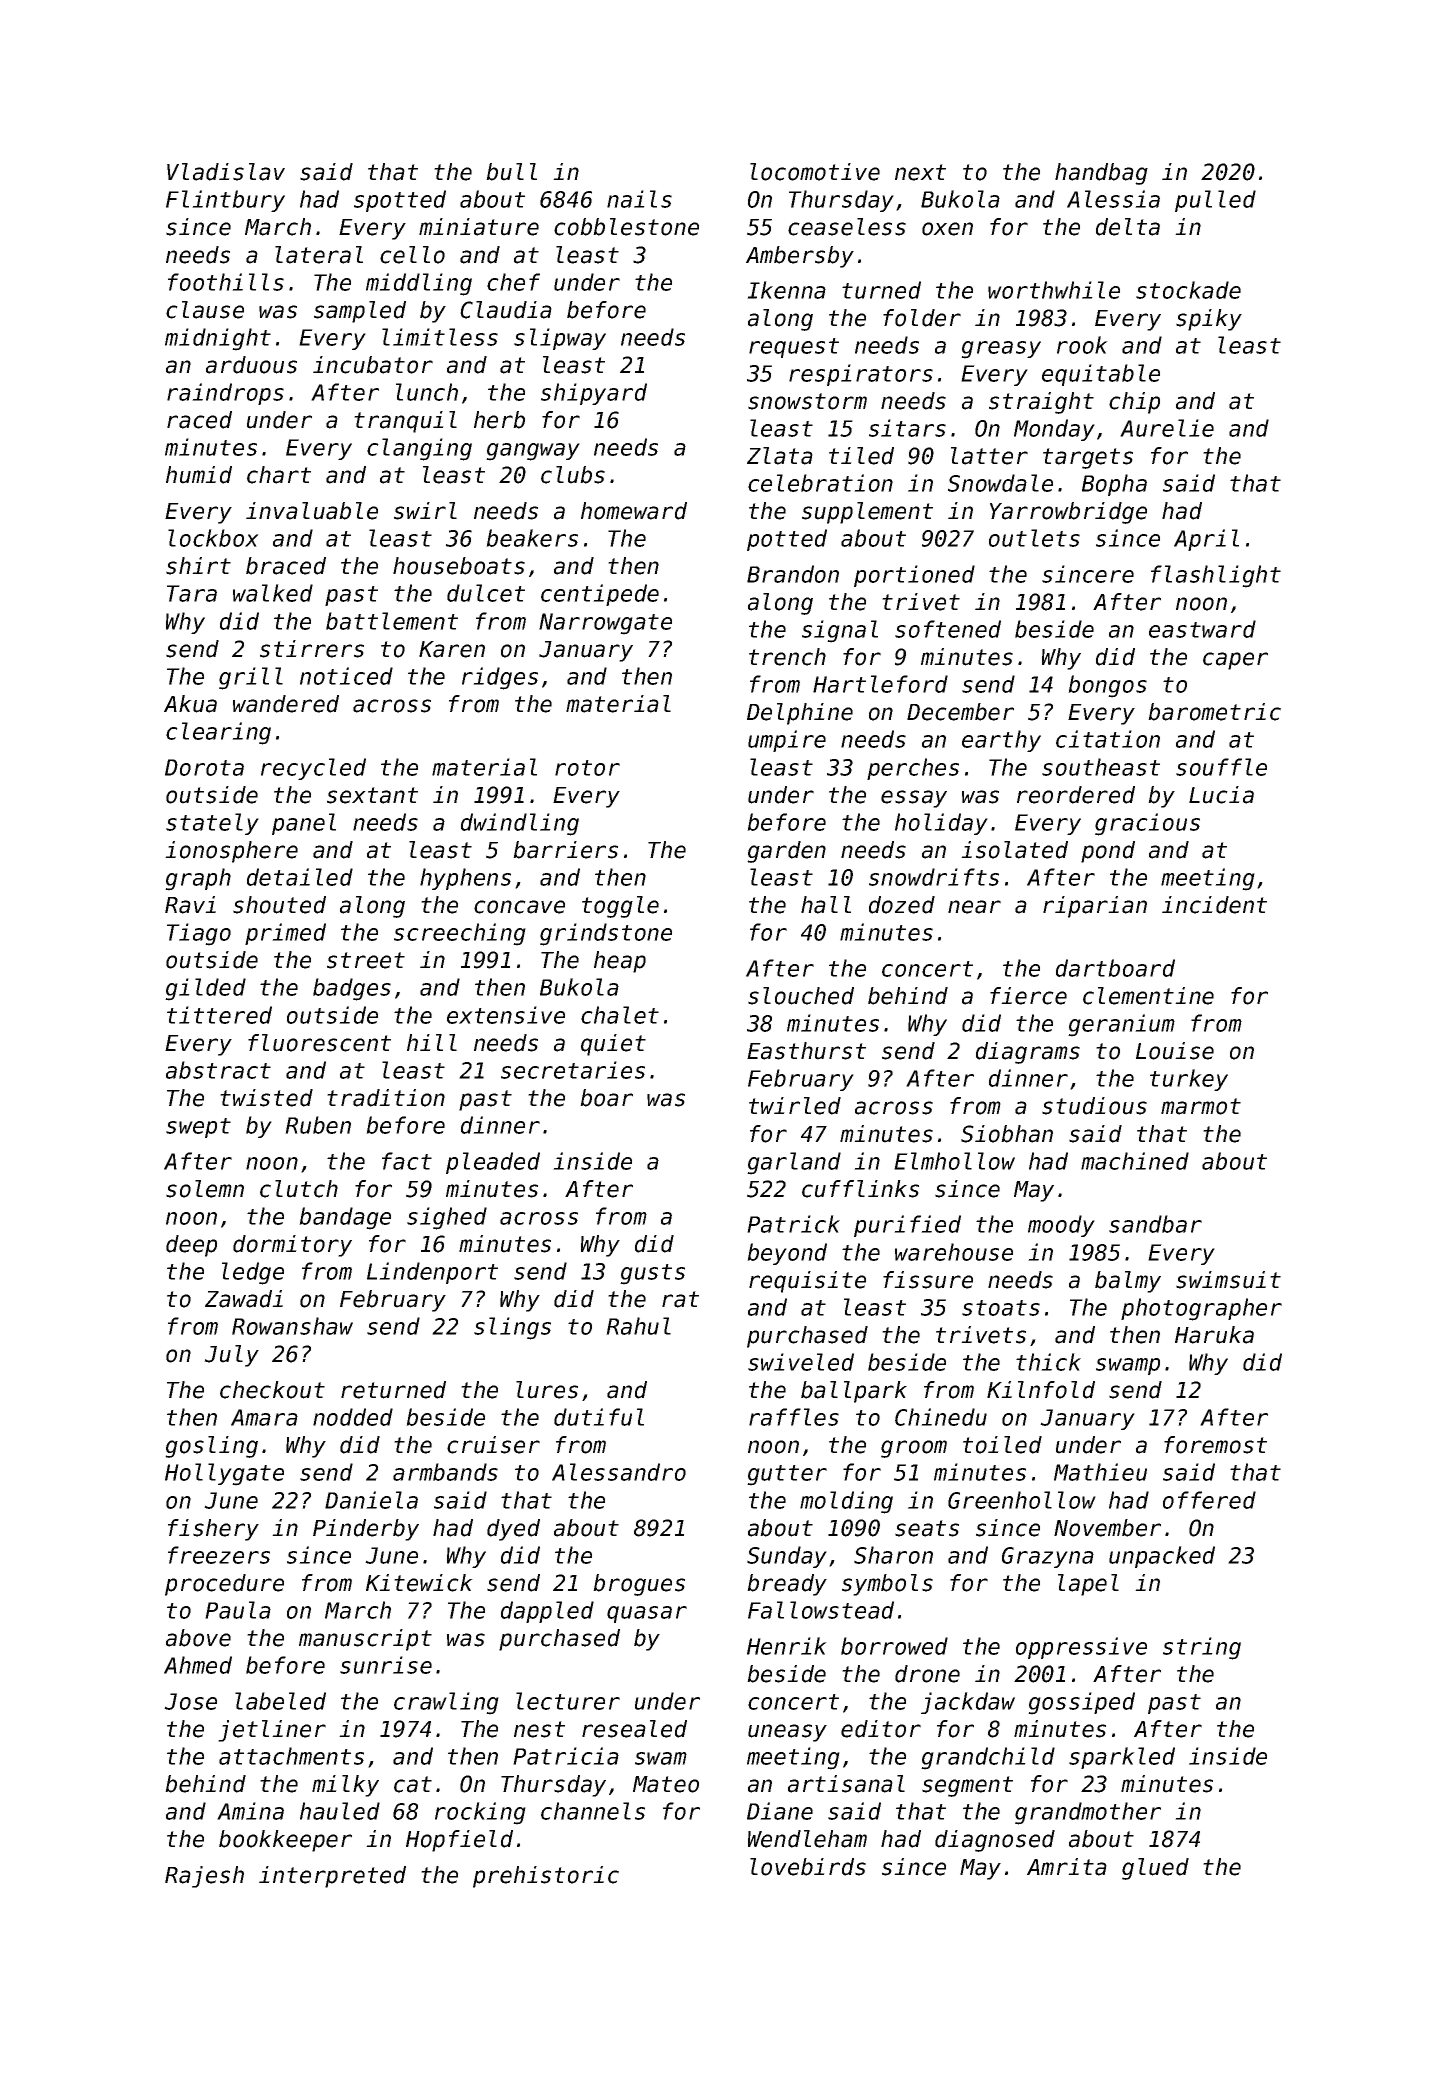 This image has height=2100, width=1450. What do you see at coordinates (292, 1246) in the image?
I see `dormitory` at bounding box center [292, 1246].
